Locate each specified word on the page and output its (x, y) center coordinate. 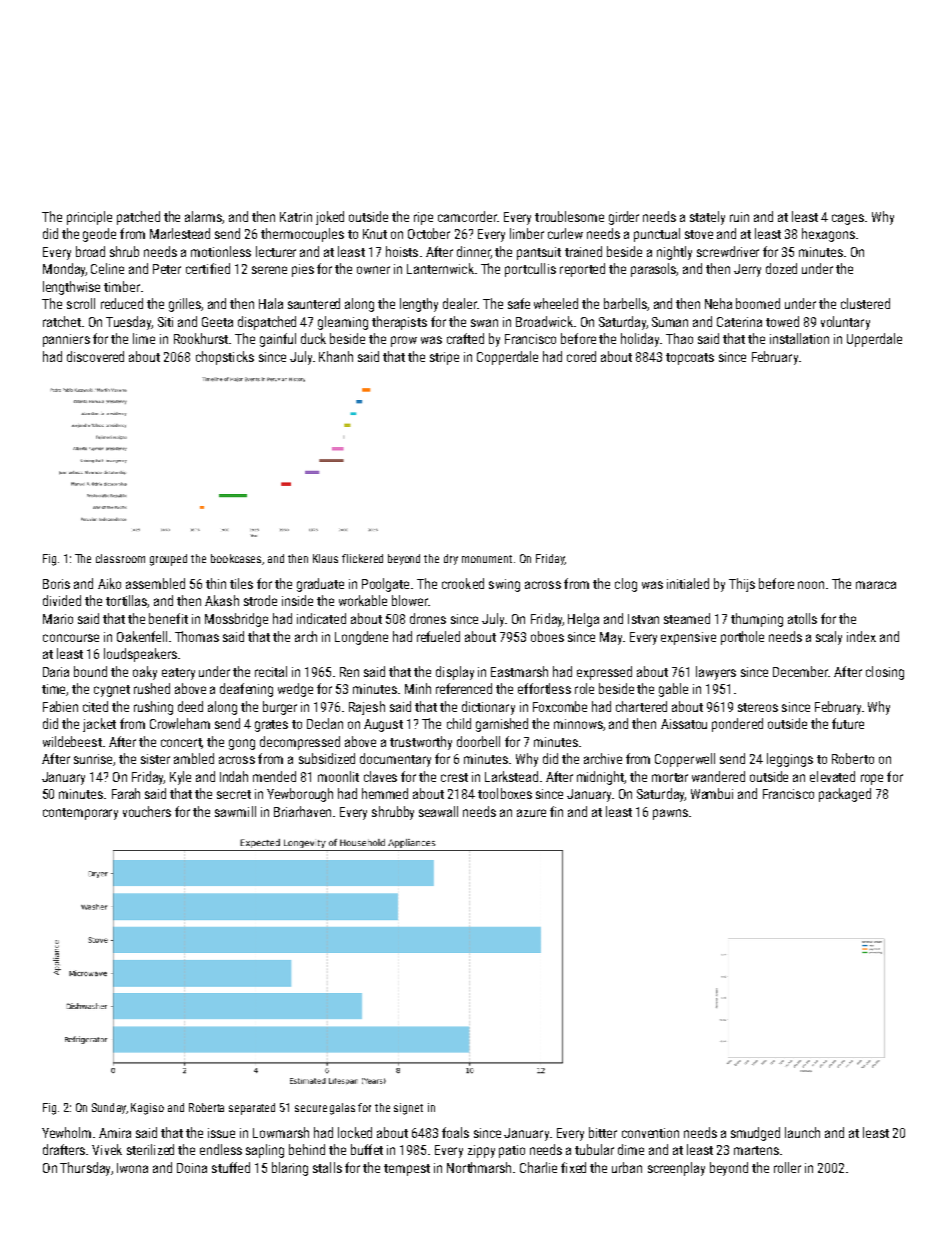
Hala (271, 303)
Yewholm (66, 1132)
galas (342, 1109)
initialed (688, 583)
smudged (755, 1134)
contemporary (80, 814)
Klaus (325, 558)
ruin (739, 217)
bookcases (236, 558)
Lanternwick (440, 268)
